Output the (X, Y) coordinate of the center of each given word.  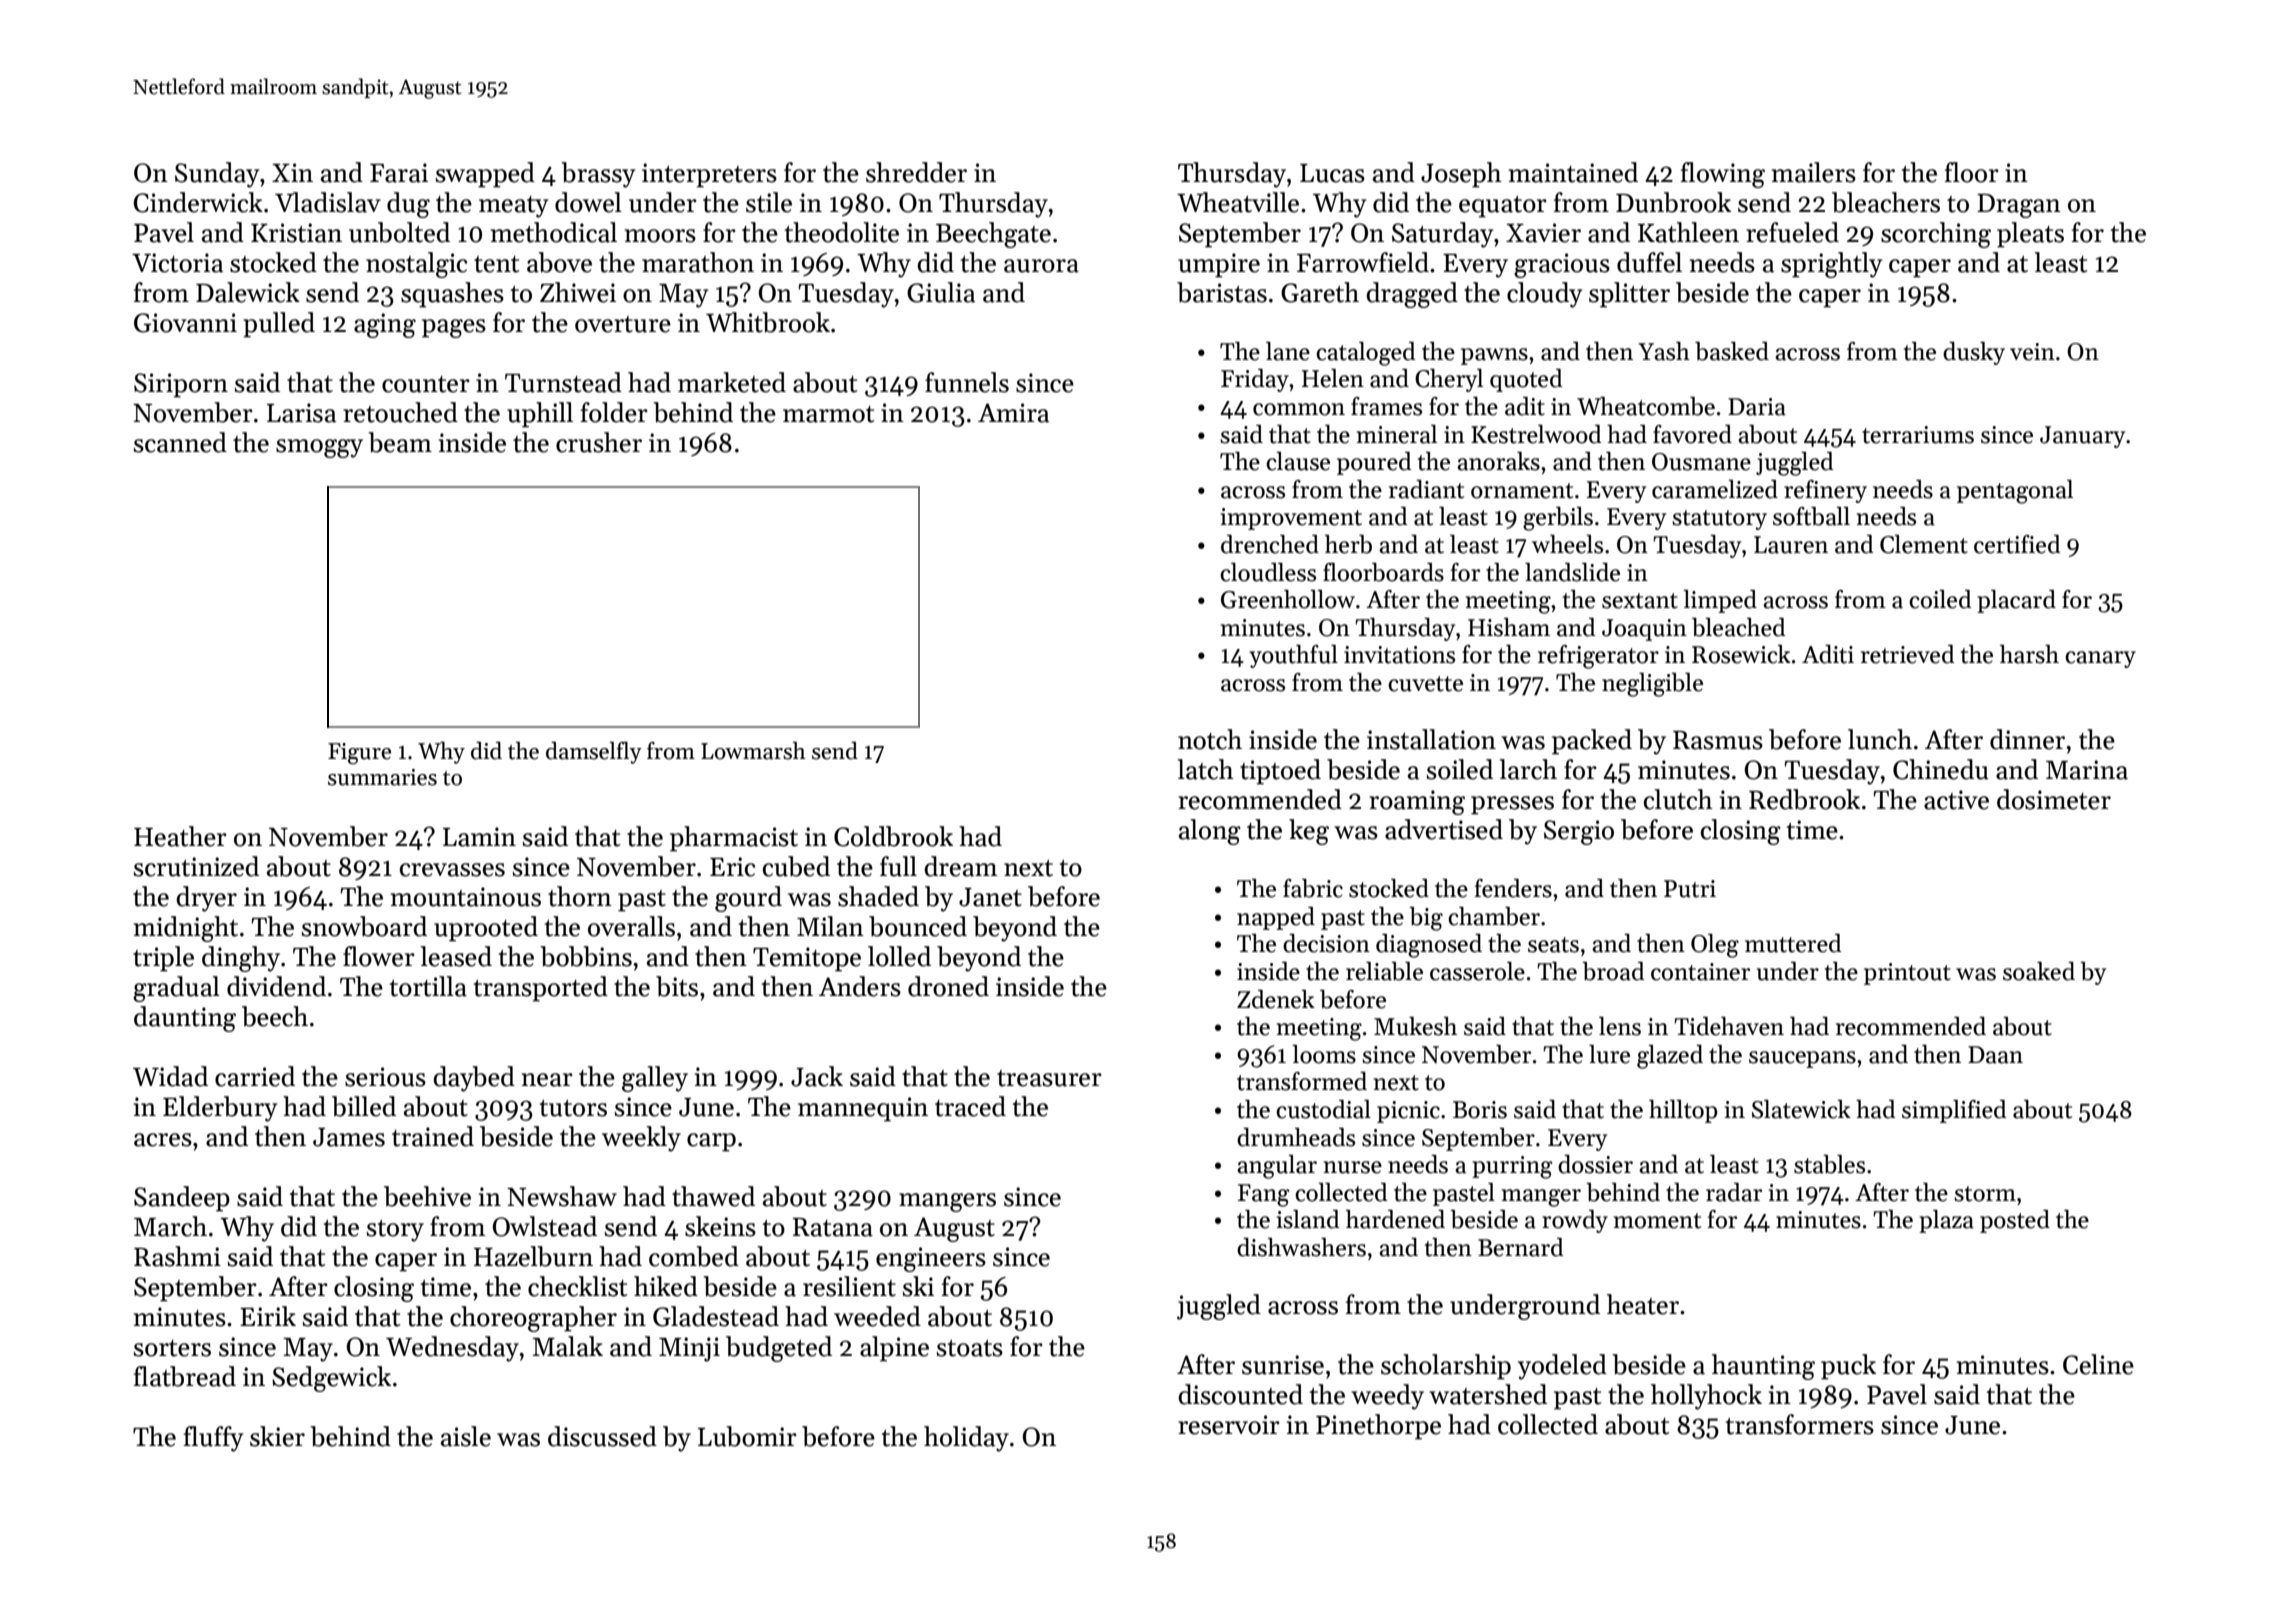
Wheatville (1238, 202)
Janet (990, 897)
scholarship (1446, 1367)
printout (1907, 974)
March (170, 1226)
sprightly (1831, 265)
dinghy (241, 959)
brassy (598, 175)
